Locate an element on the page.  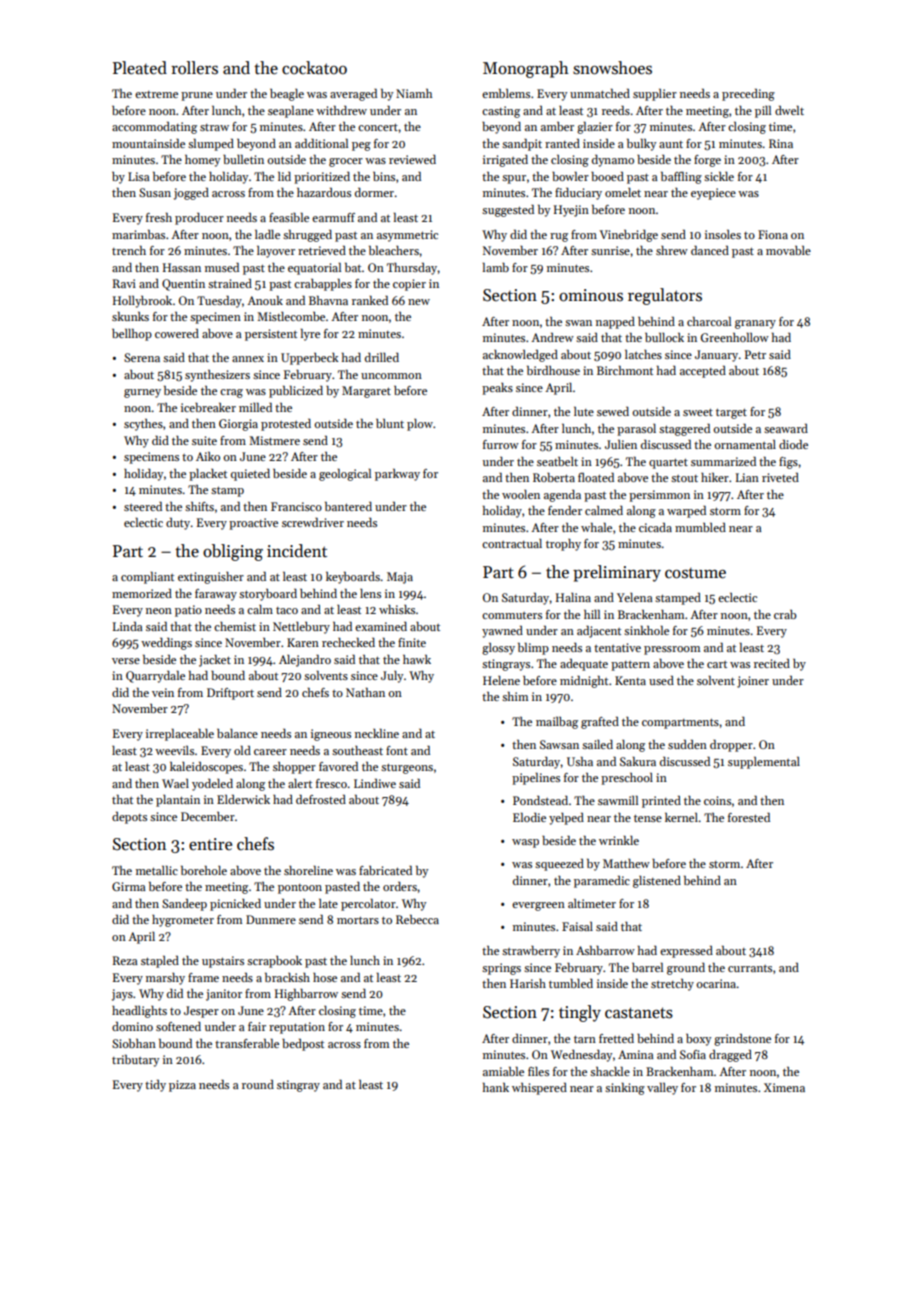
Ximena is located at coordinates (784, 1087).
